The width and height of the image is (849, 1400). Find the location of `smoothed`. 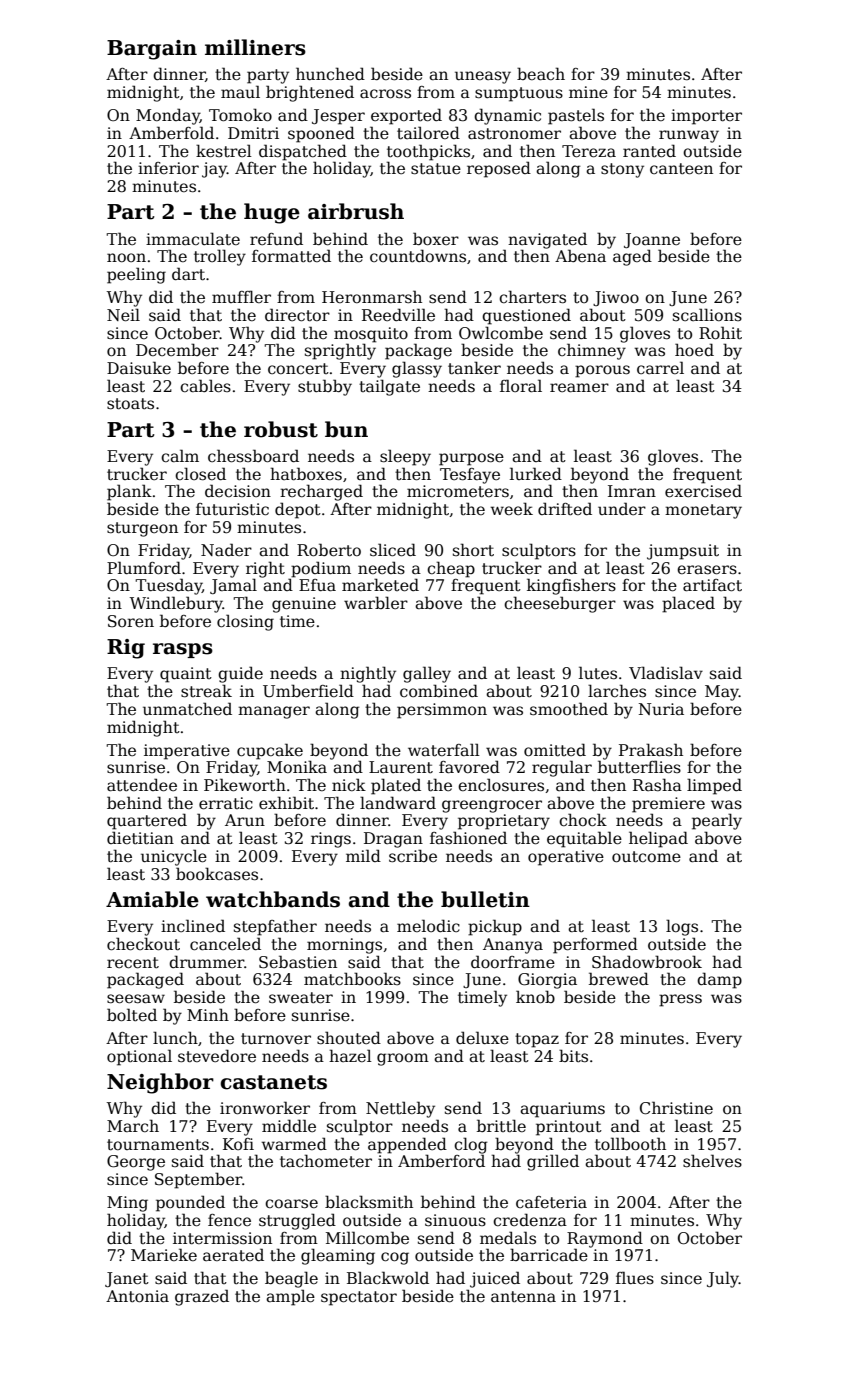

smoothed is located at coordinates (569, 709).
